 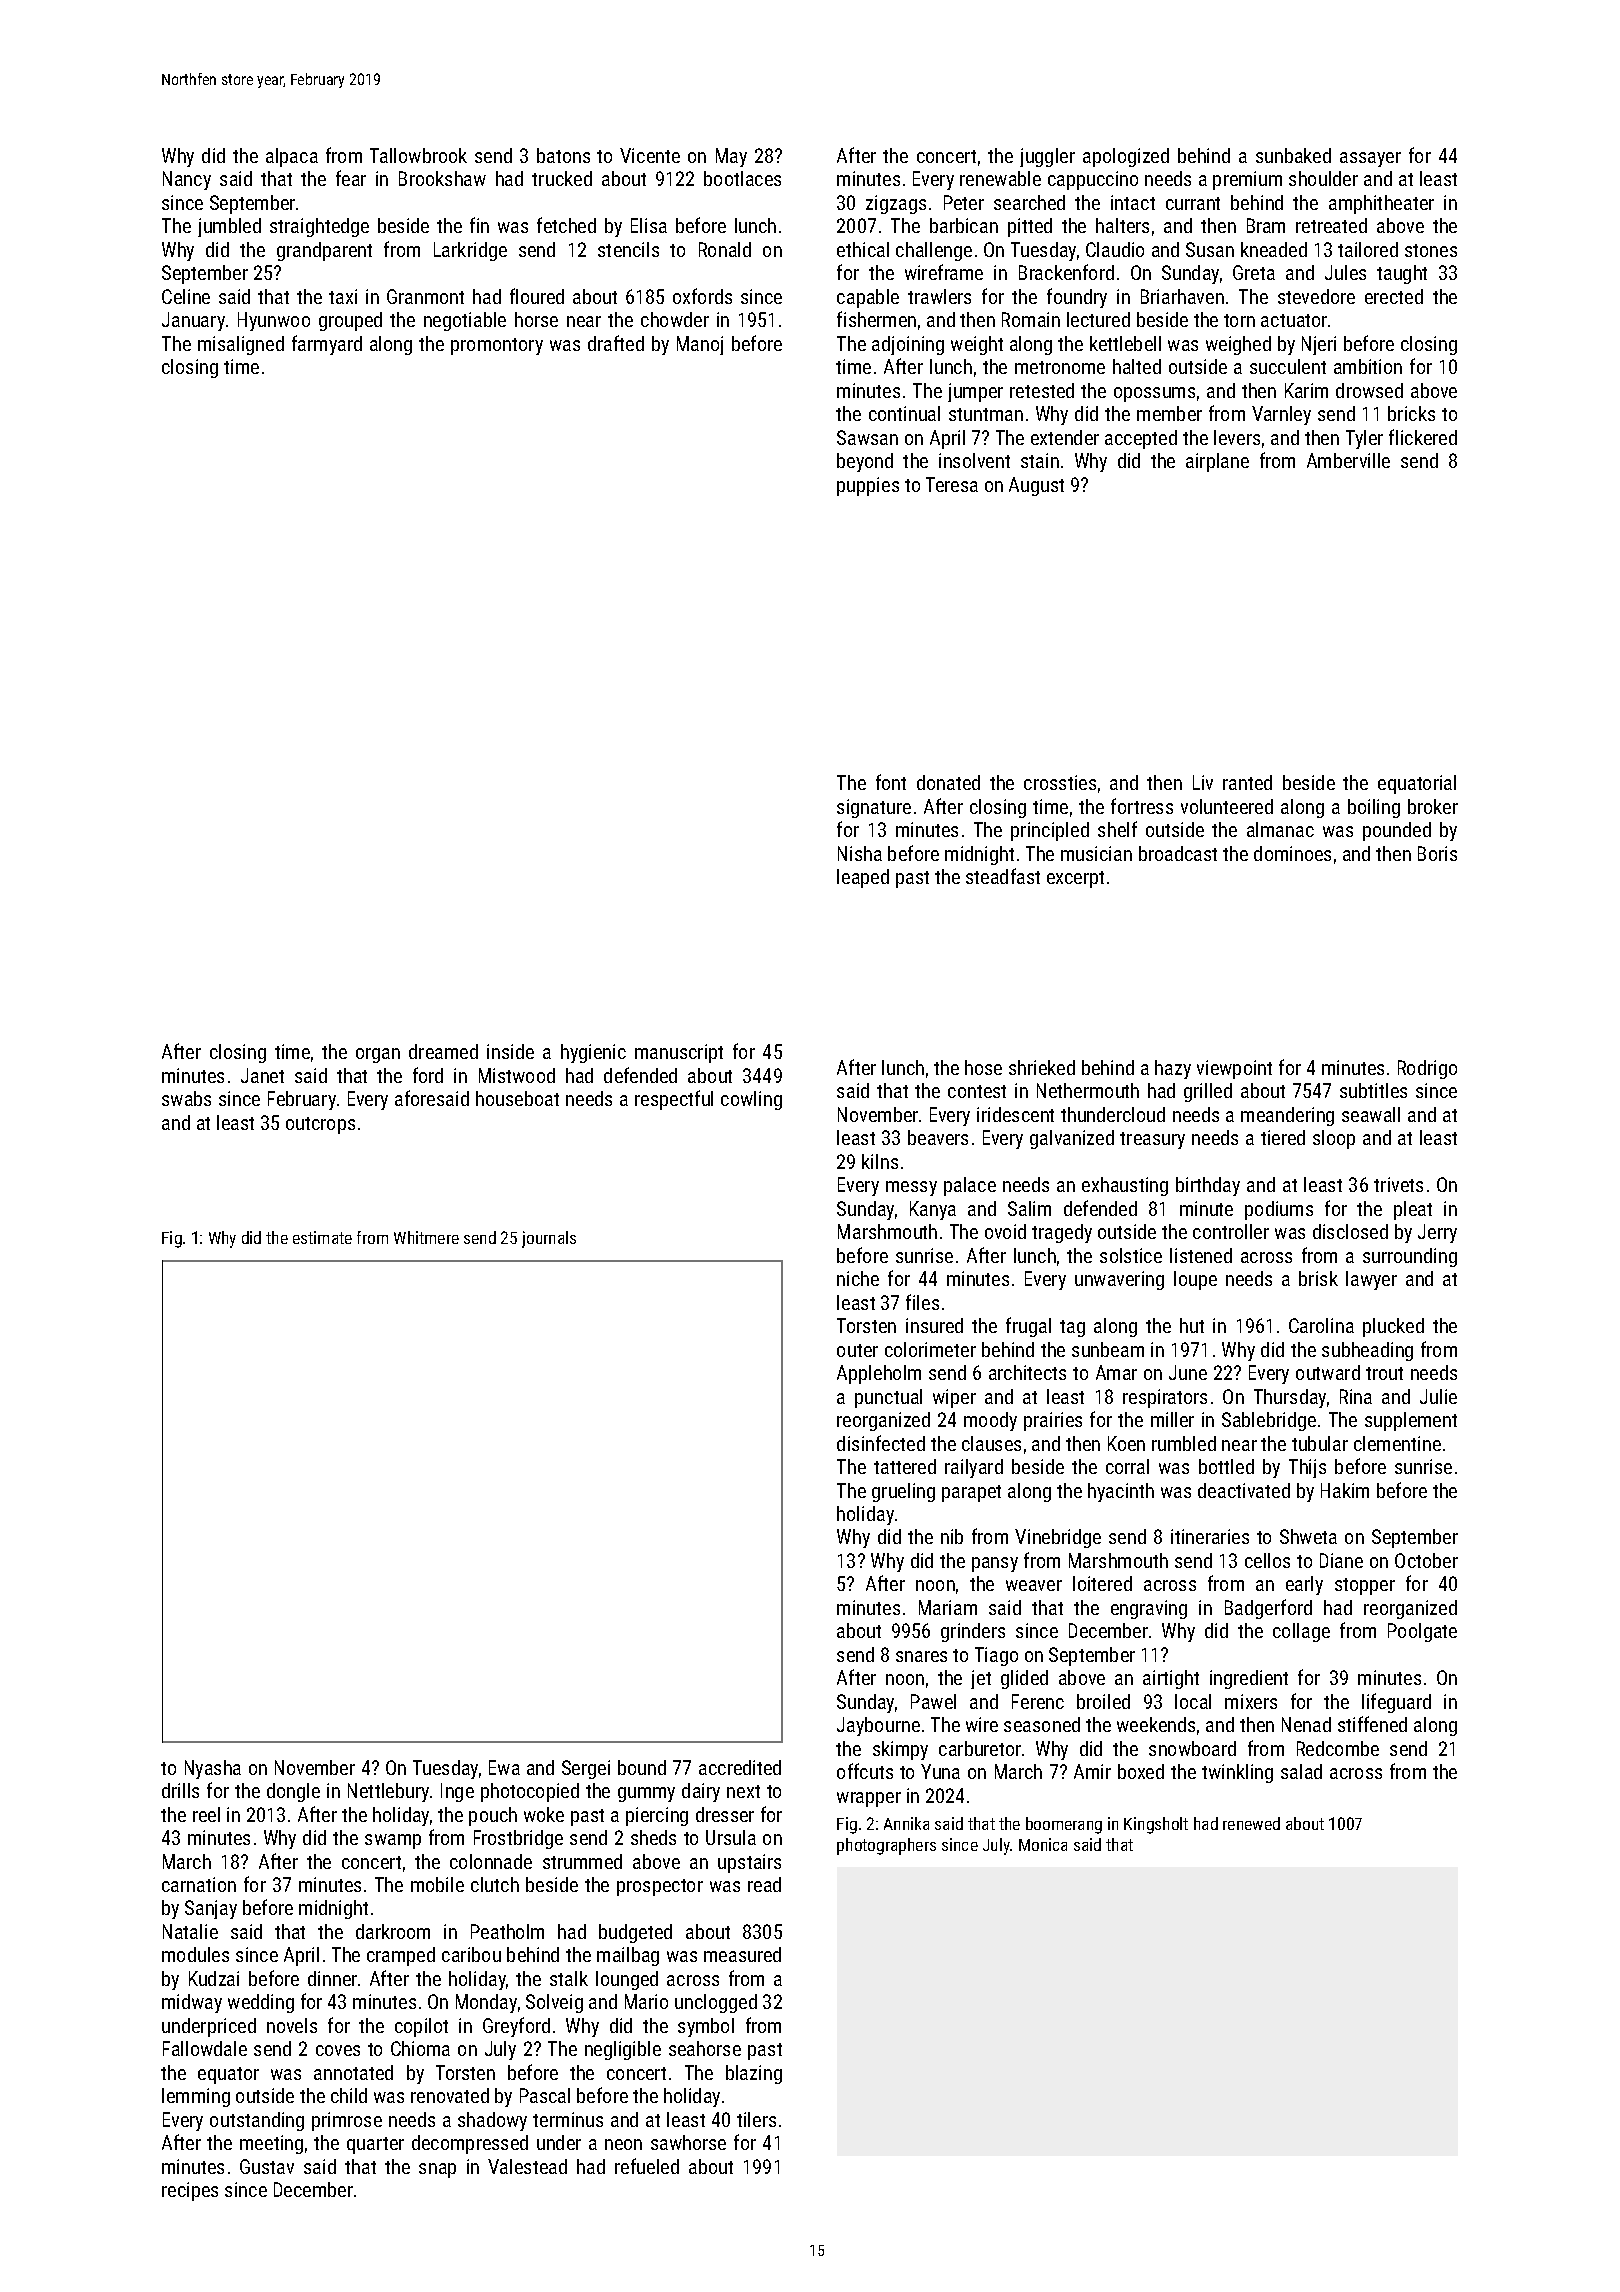 I want to click on Kingsholt, so click(x=1156, y=1825).
